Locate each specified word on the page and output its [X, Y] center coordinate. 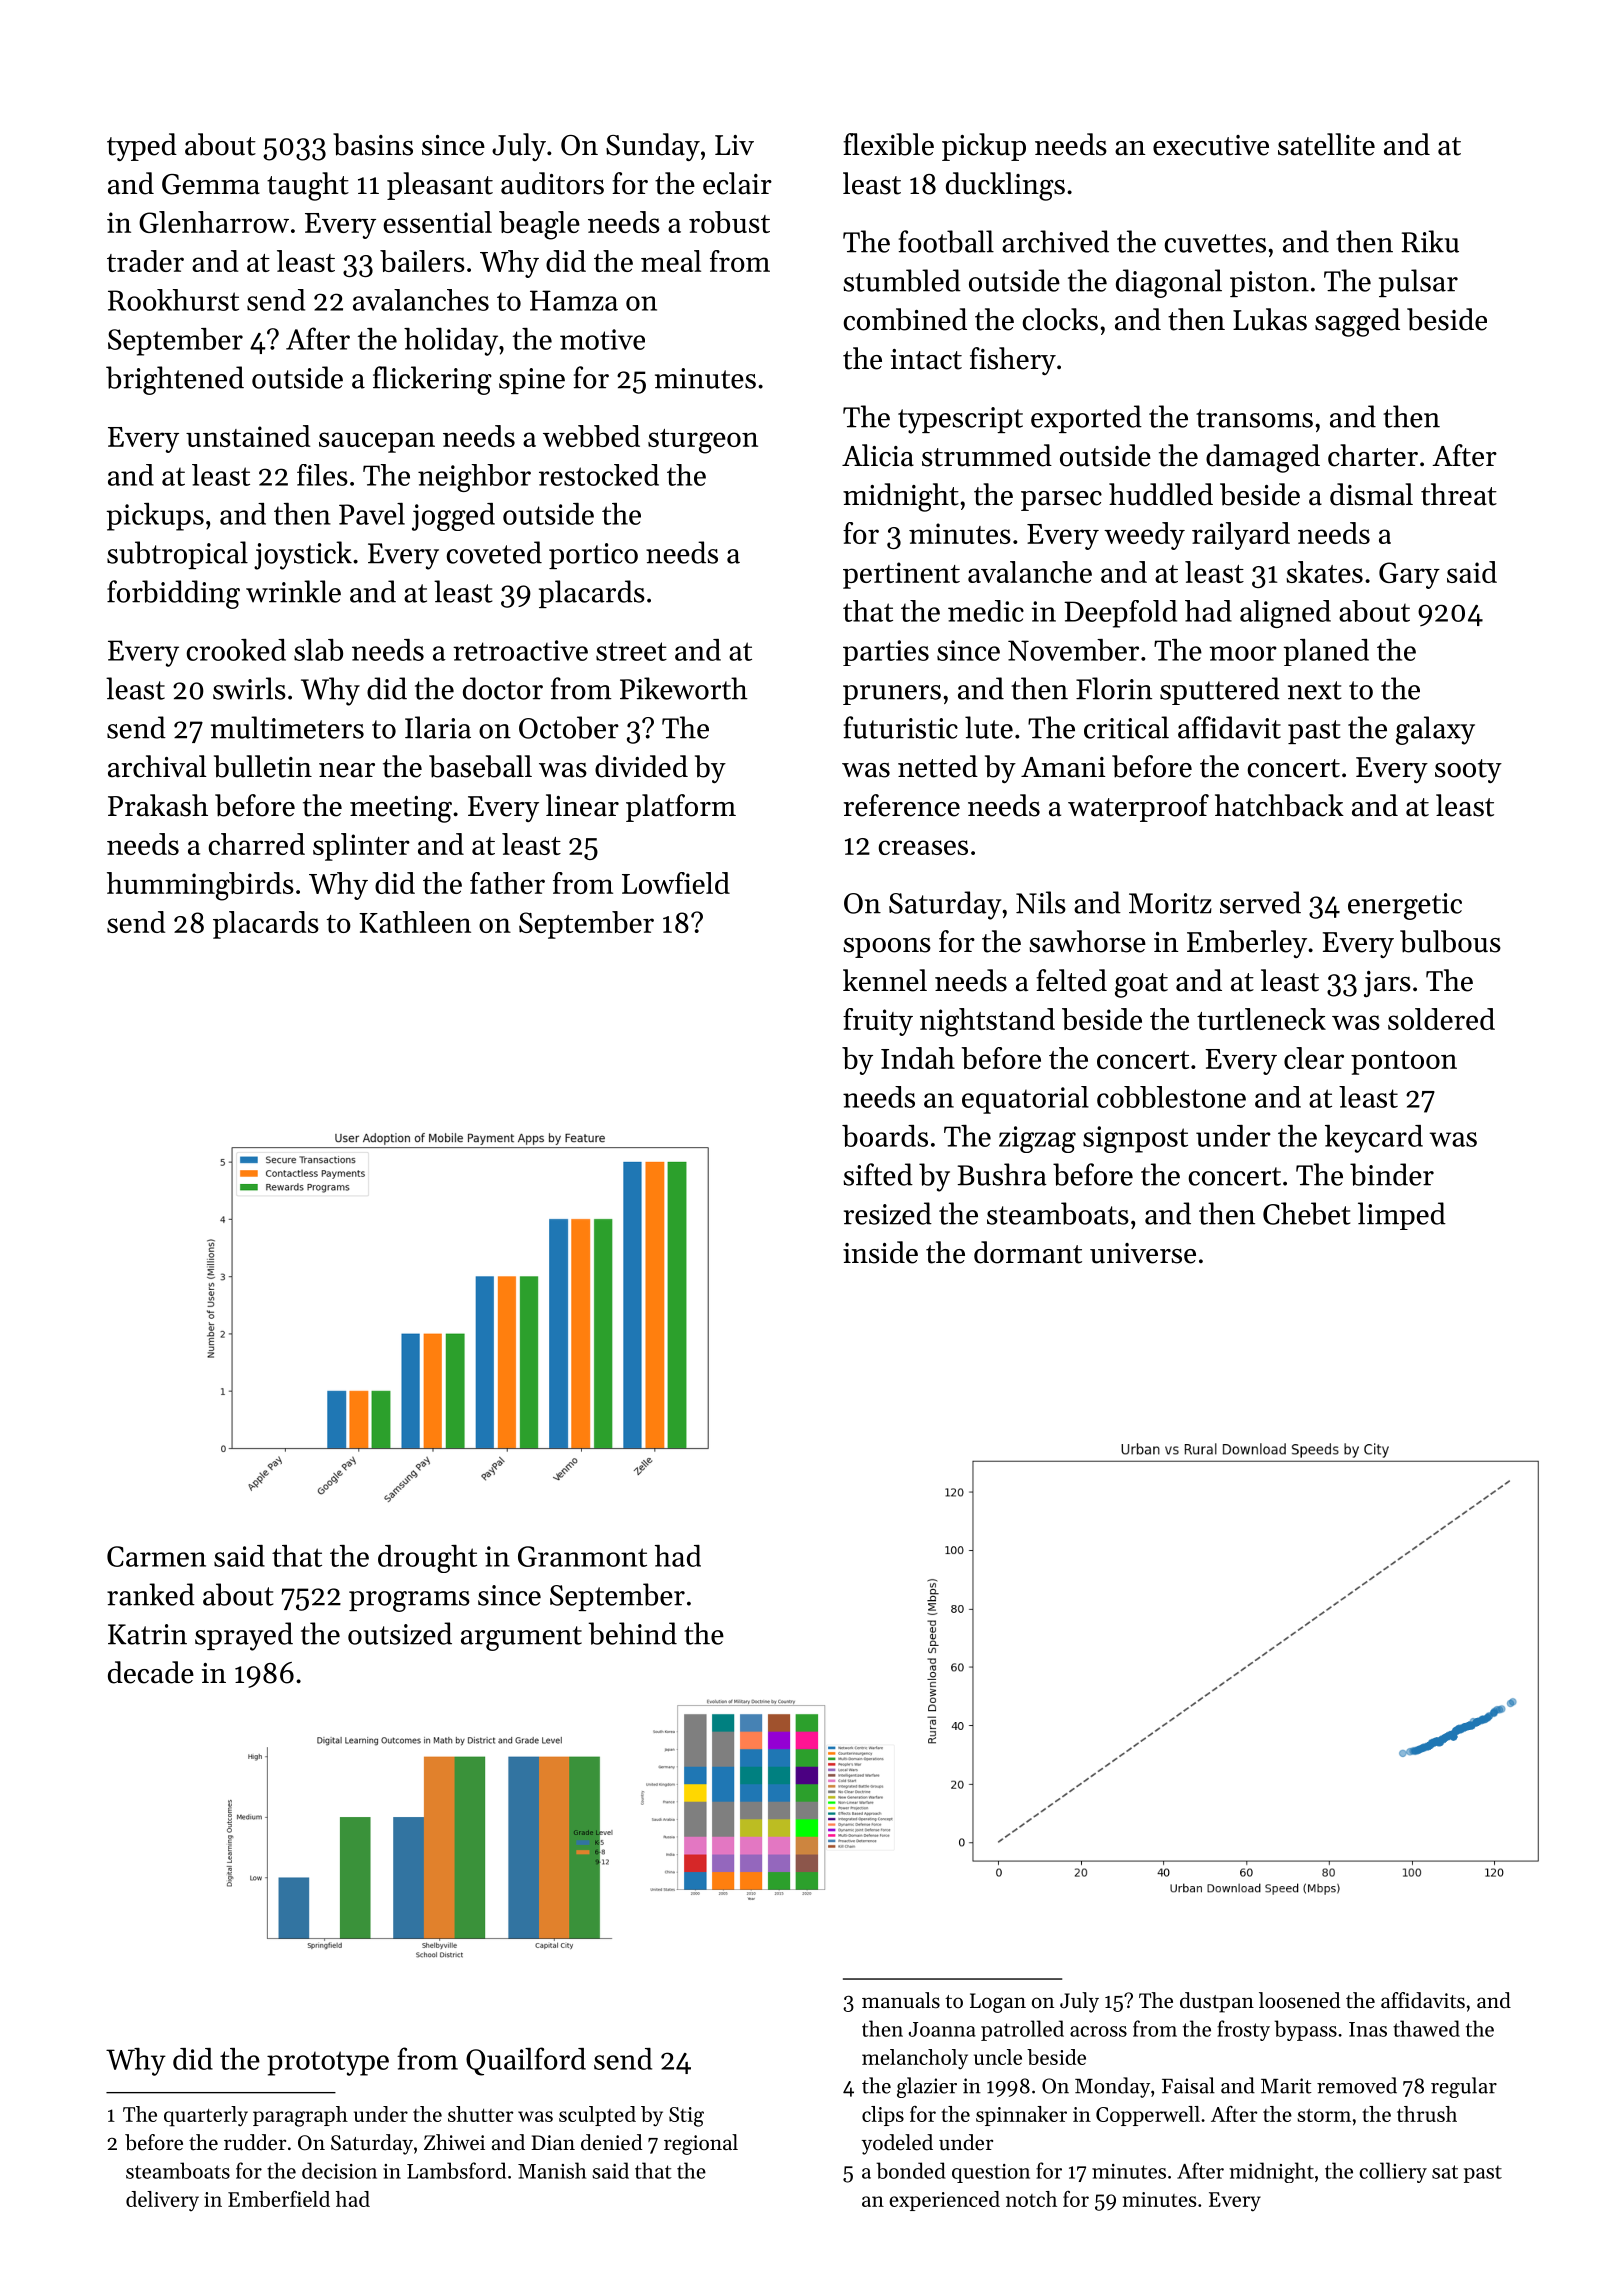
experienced [944, 2201]
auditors [552, 183]
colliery [1393, 2172]
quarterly [206, 2116]
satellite [1326, 144]
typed [142, 147]
